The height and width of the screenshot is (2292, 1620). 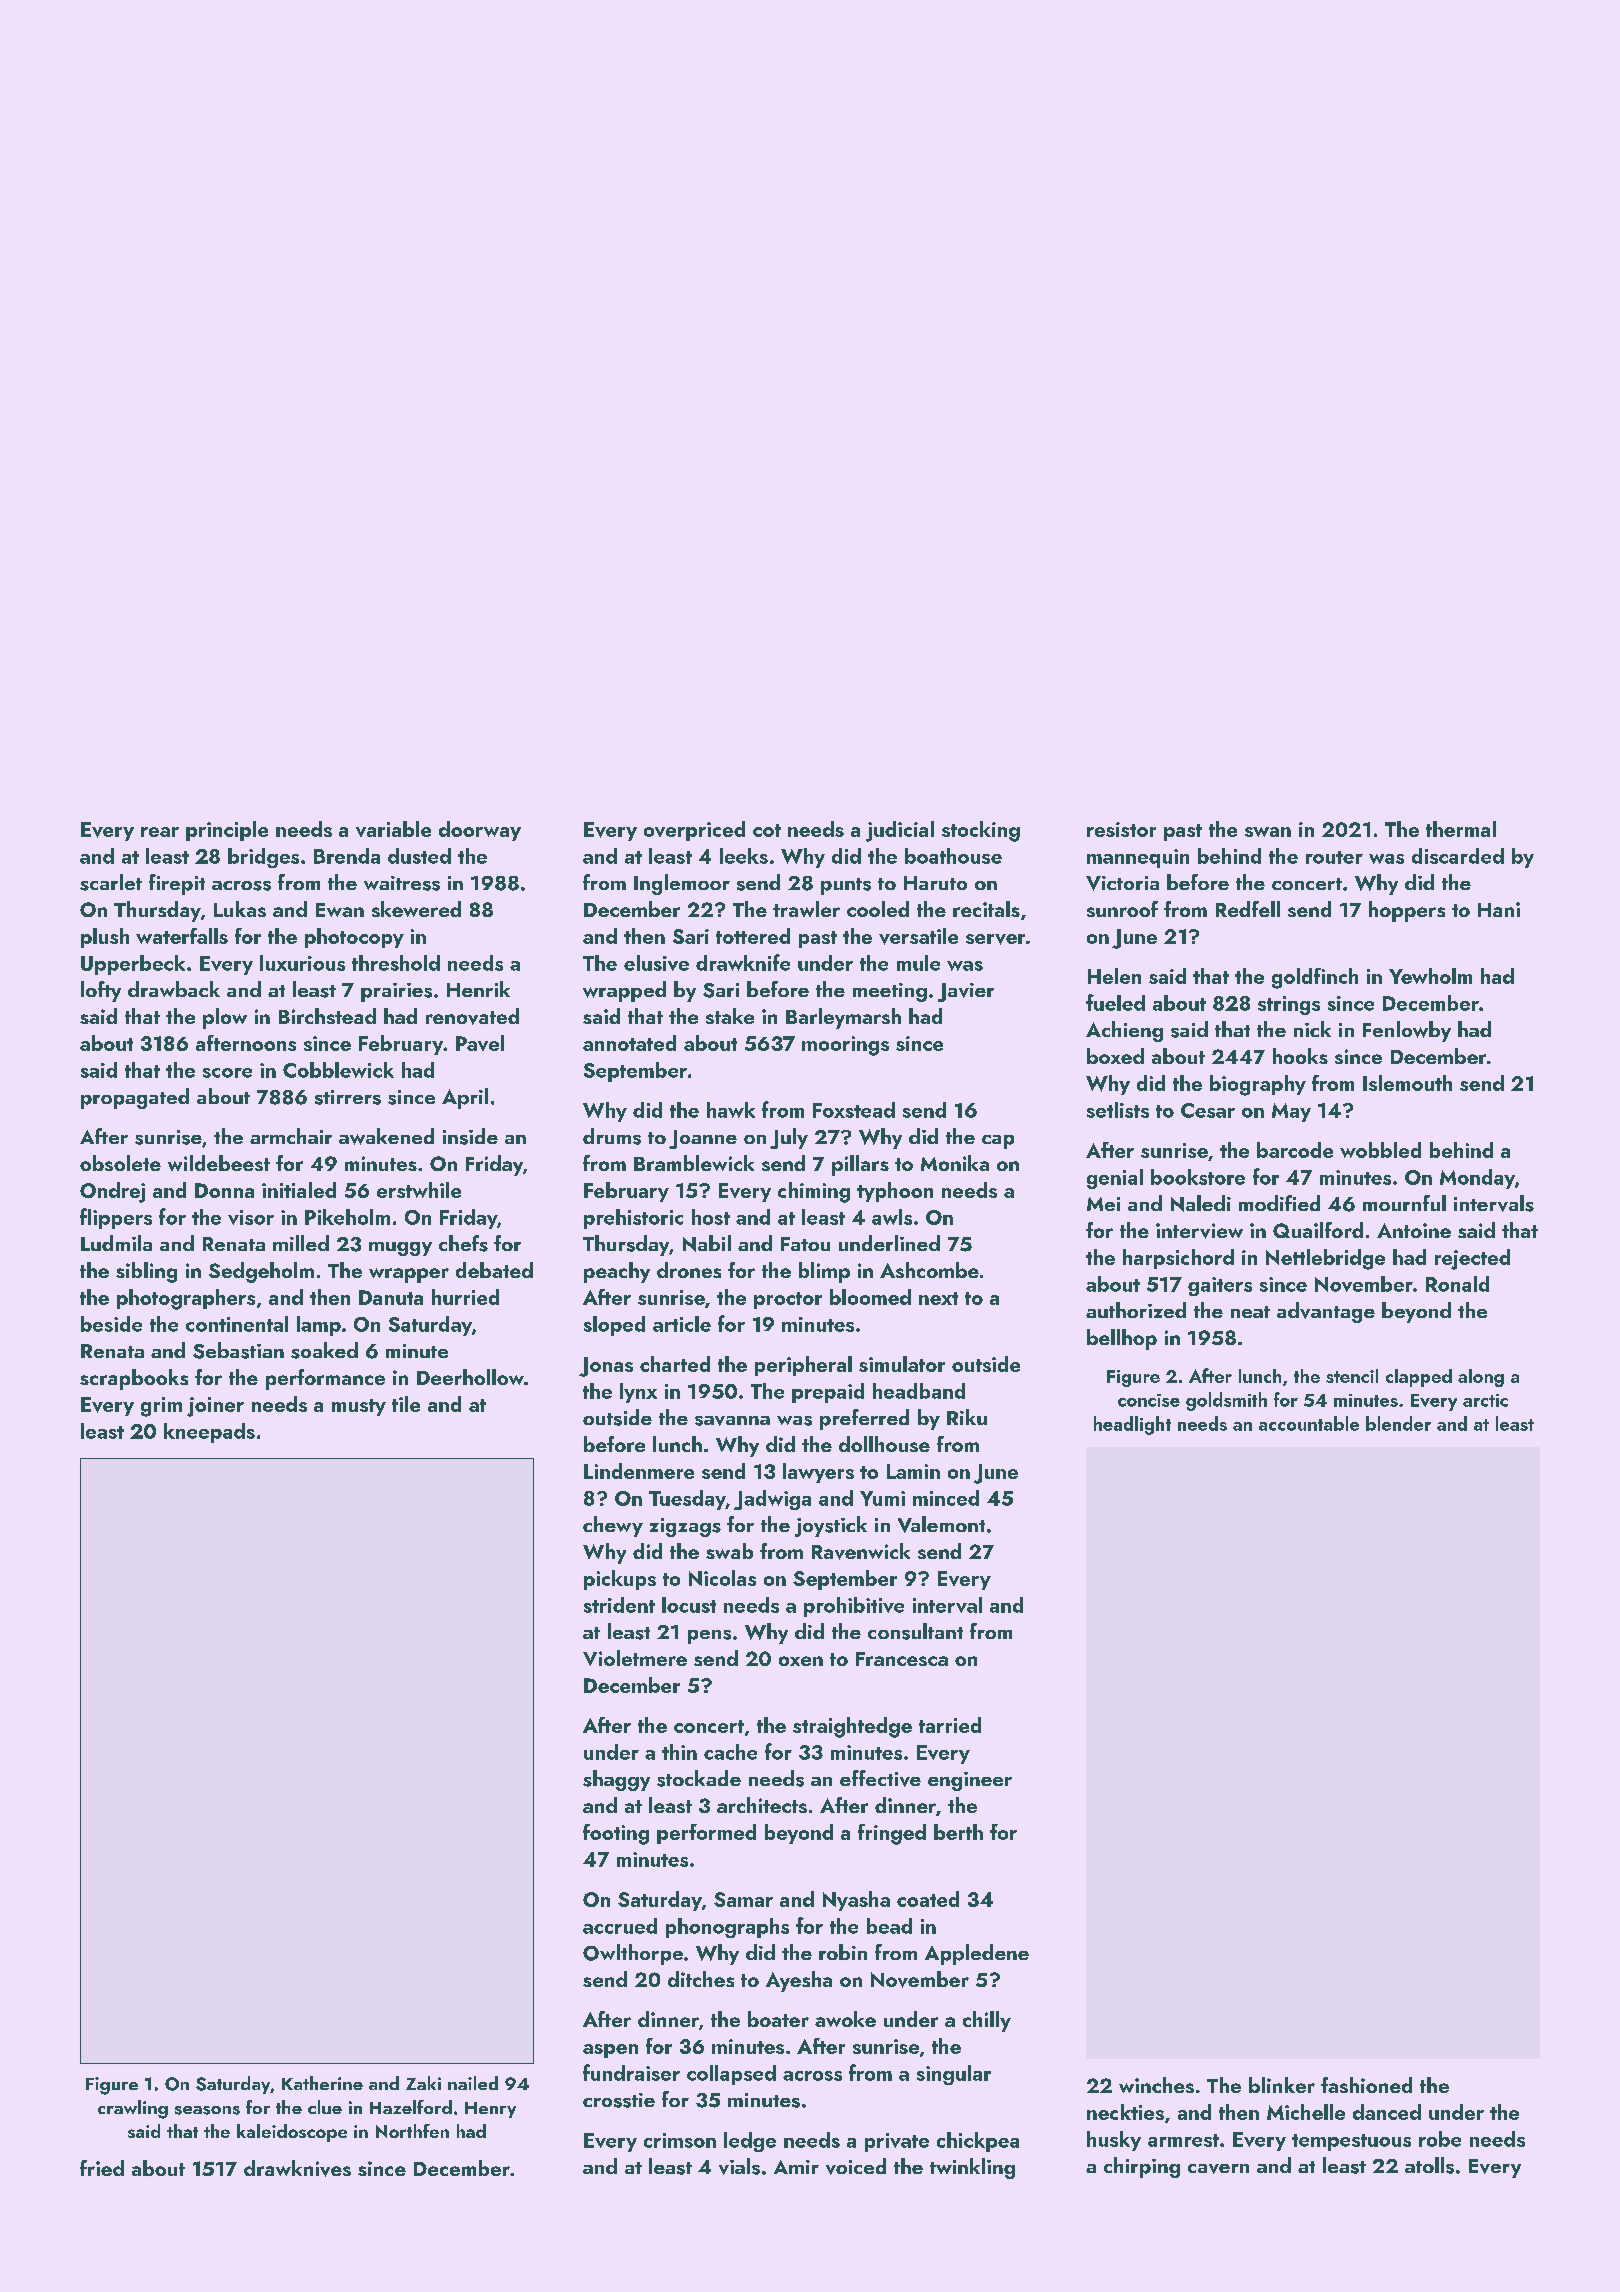 I want to click on Monday, so click(x=1477, y=1179).
